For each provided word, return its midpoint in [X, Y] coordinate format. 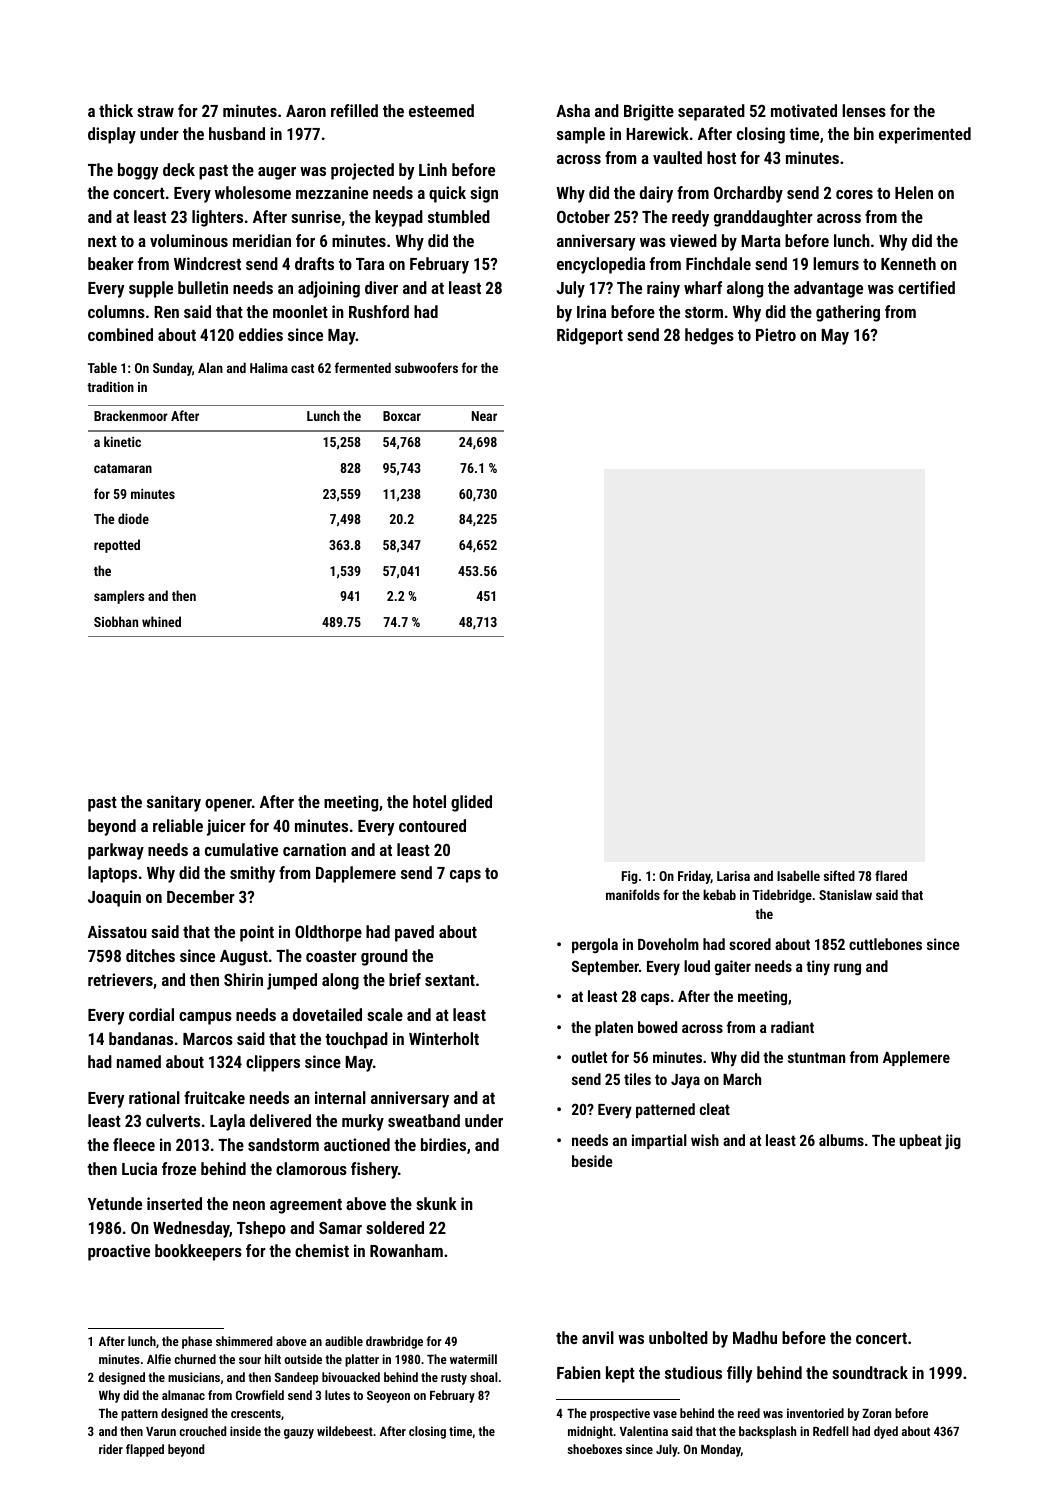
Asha [573, 110]
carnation [314, 849]
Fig [629, 877]
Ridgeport [590, 336]
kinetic [122, 441]
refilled [354, 110]
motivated [804, 110]
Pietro [776, 334]
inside [245, 1431]
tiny [818, 968]
